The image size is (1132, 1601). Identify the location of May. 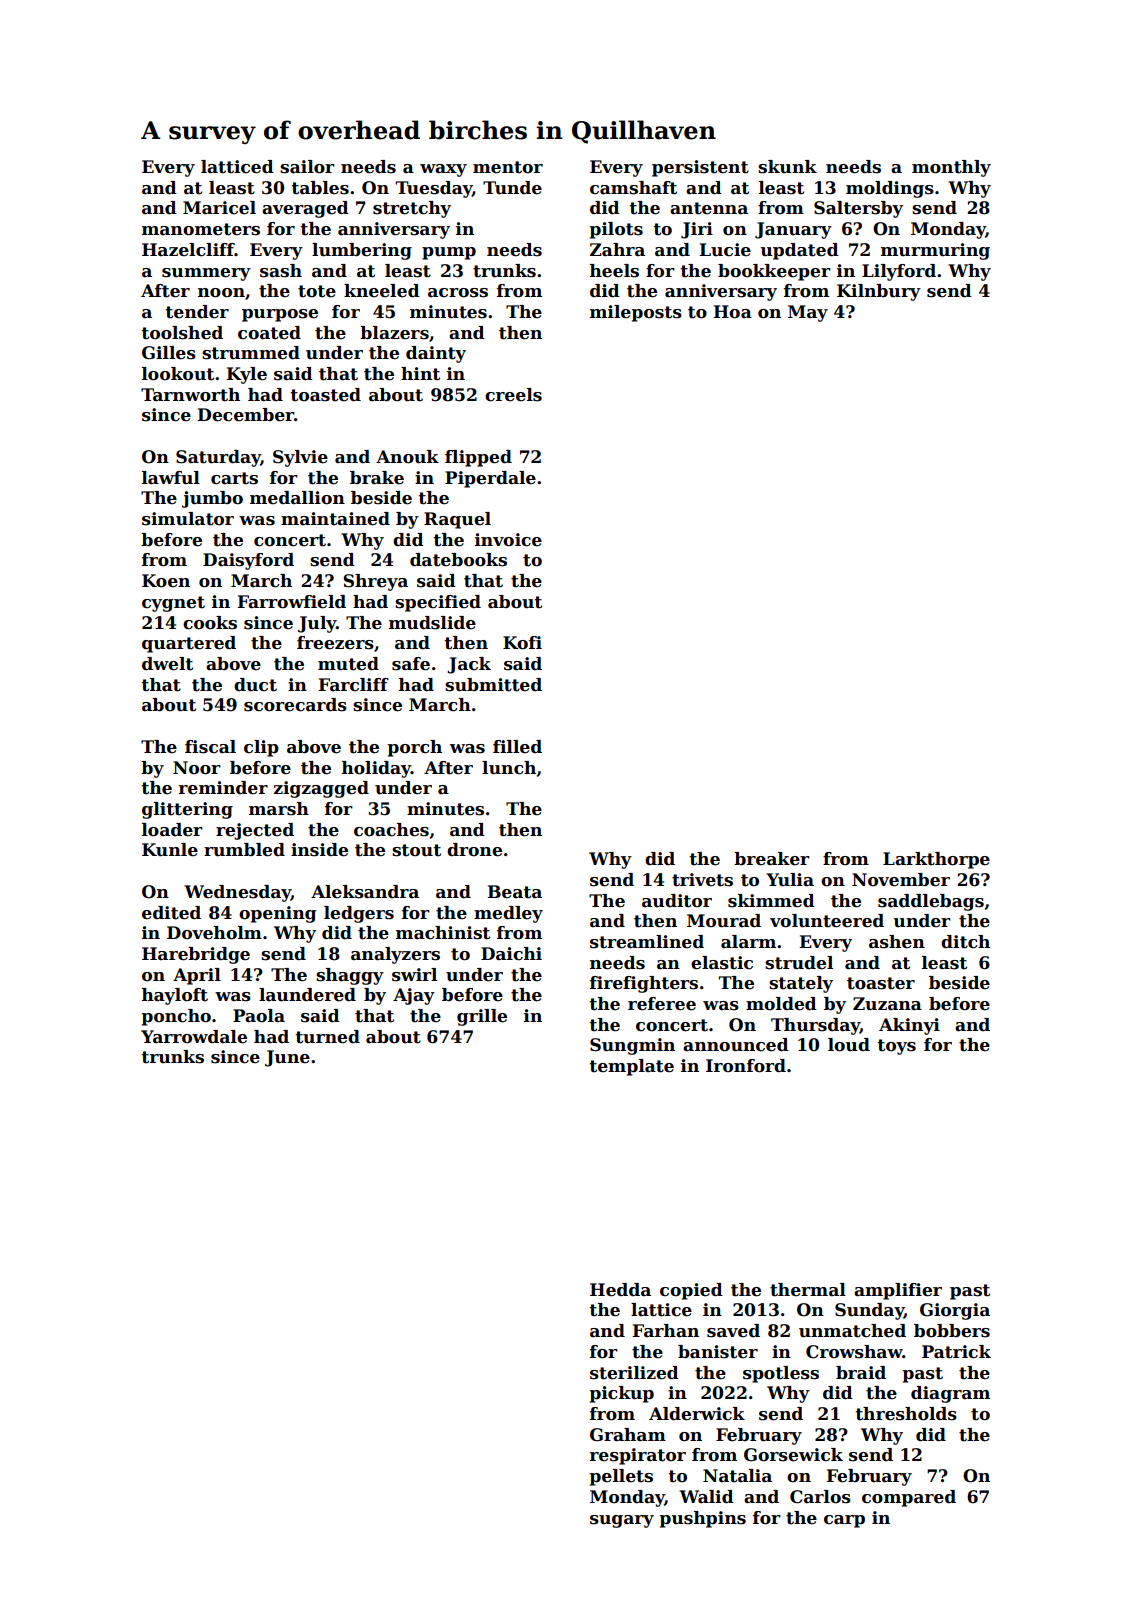
(808, 313).
